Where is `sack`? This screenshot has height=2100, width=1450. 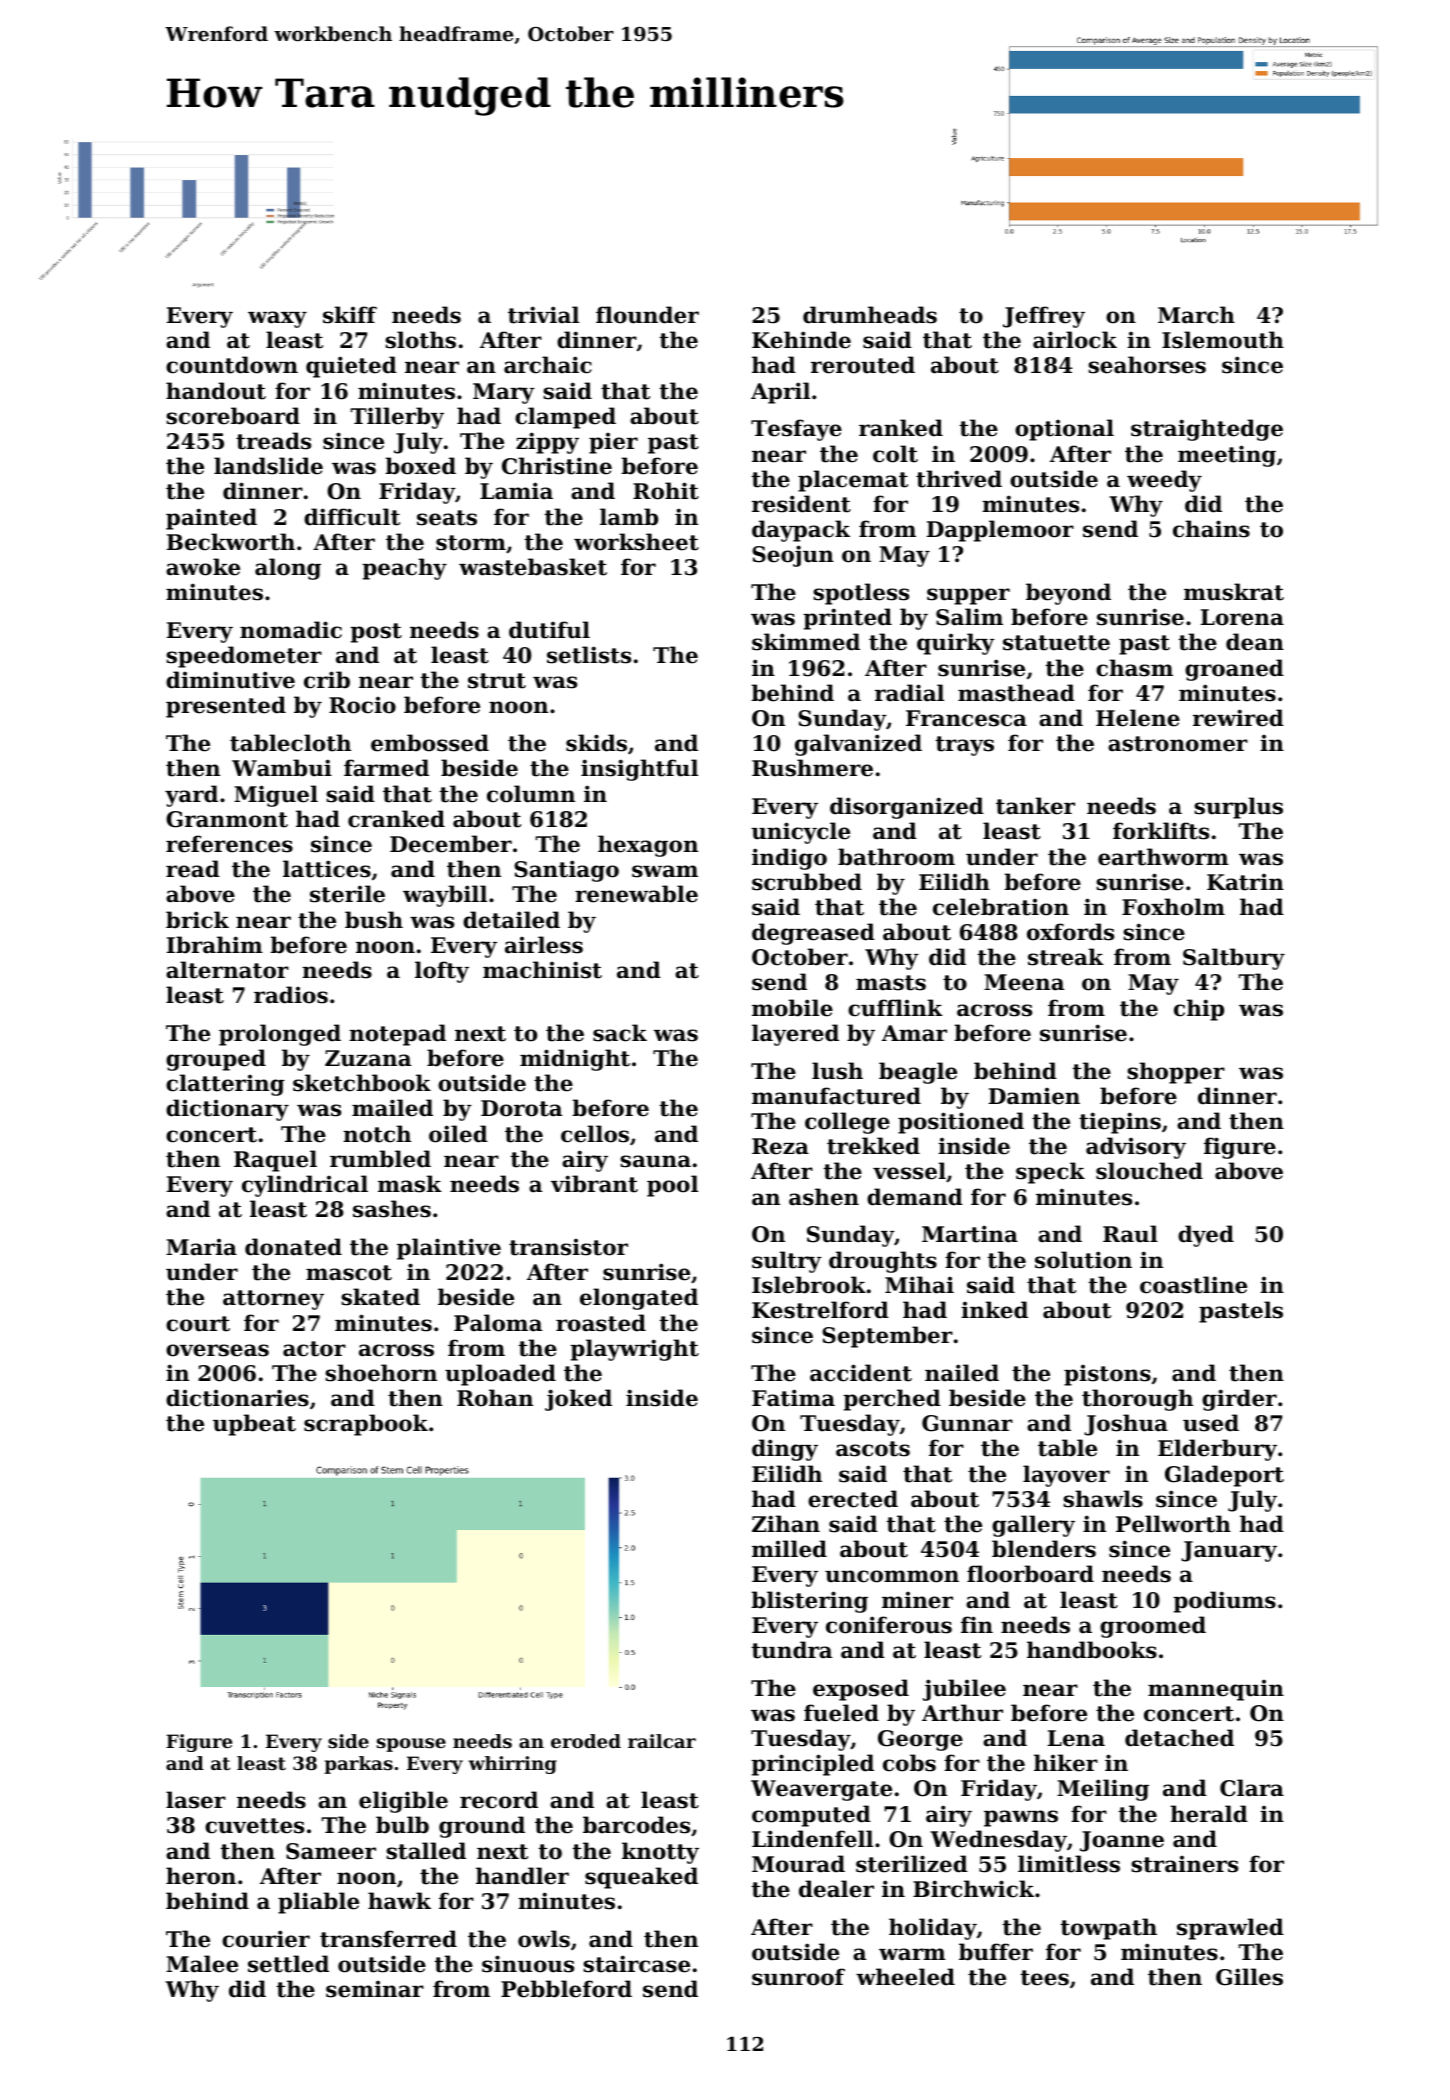 sack is located at coordinates (620, 1033).
